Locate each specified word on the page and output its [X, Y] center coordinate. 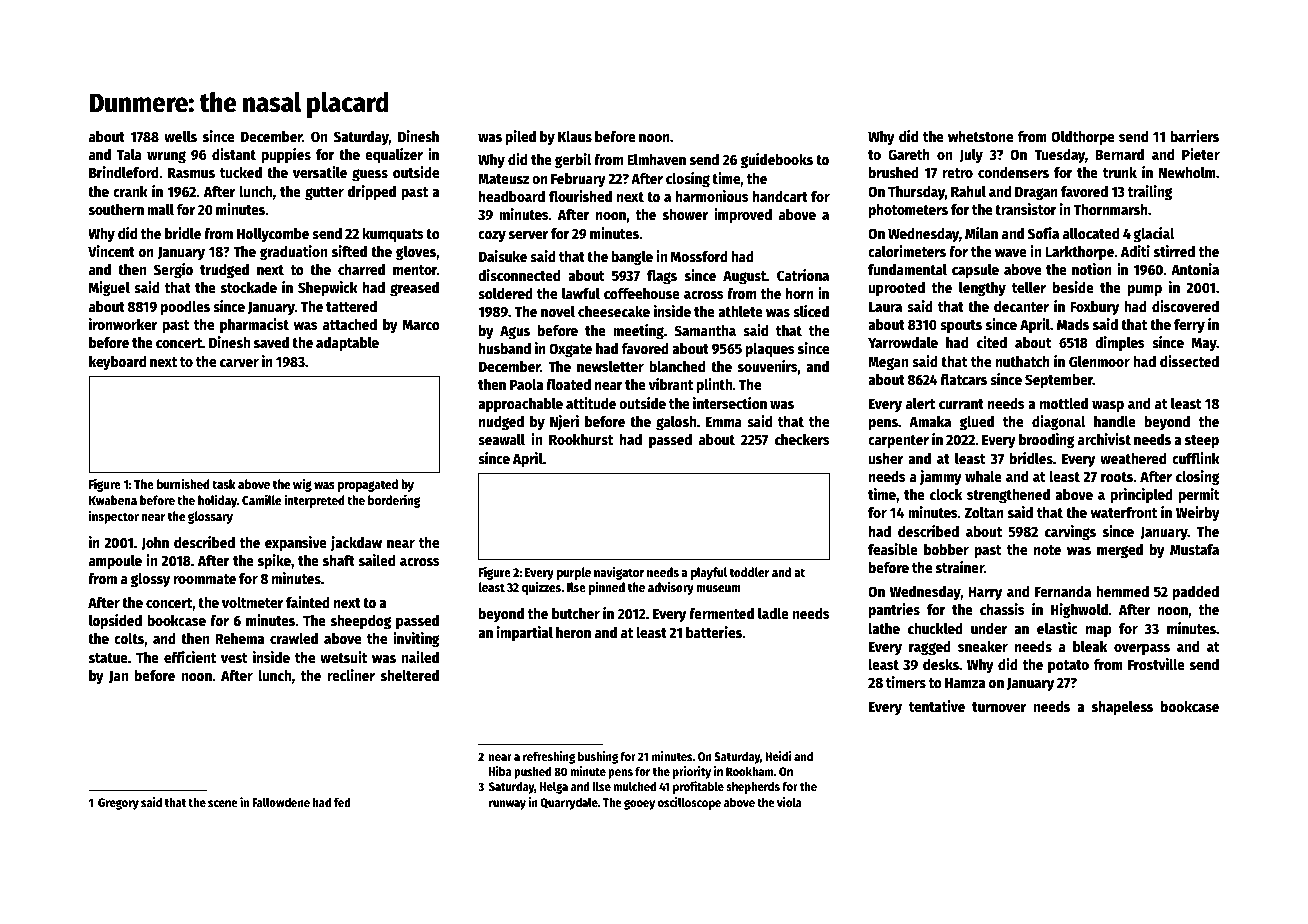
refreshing [549, 757]
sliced [811, 311]
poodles [185, 308]
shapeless [1122, 708]
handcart [780, 196]
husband [505, 348]
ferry [1189, 326]
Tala [129, 154]
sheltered [410, 675]
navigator [619, 573]
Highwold [1079, 611]
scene [223, 803]
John [155, 544]
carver [239, 363]
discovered [1185, 306]
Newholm [1187, 172]
